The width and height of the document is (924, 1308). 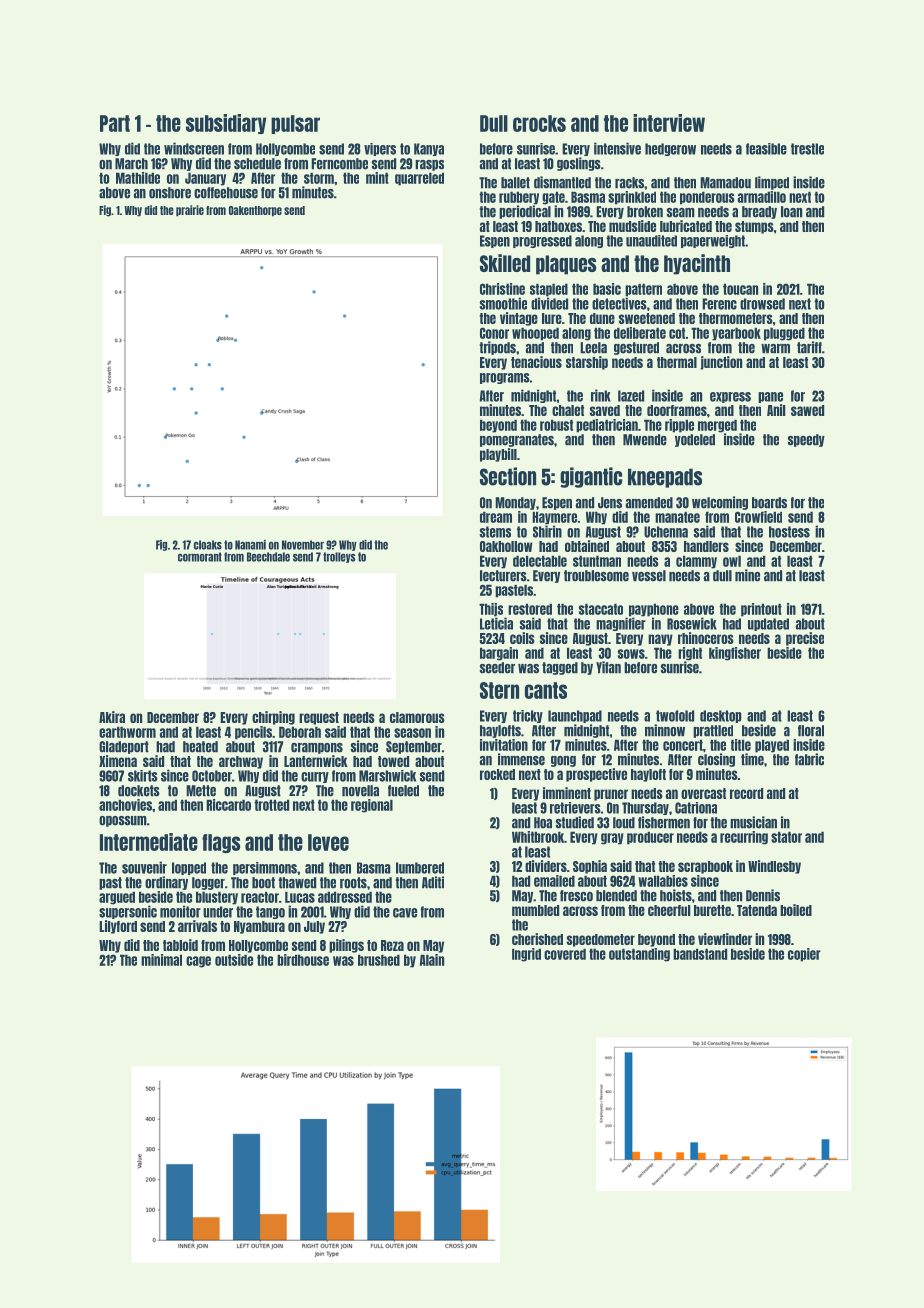 What do you see at coordinates (772, 183) in the document?
I see `limped` at bounding box center [772, 183].
